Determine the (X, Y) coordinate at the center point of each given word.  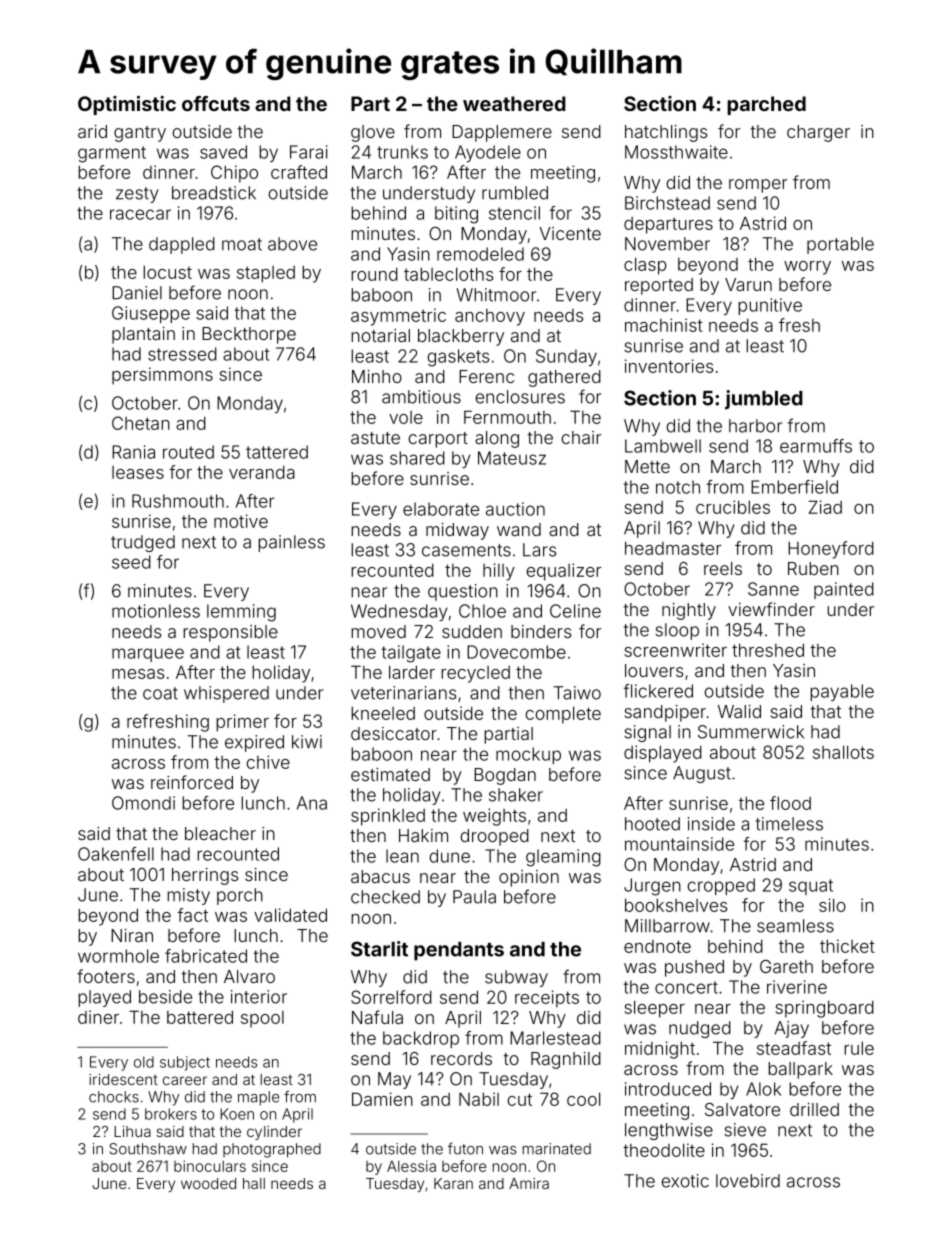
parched (766, 105)
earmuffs (816, 446)
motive (241, 521)
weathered (514, 103)
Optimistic (127, 105)
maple (258, 1098)
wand (519, 529)
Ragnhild (566, 1060)
